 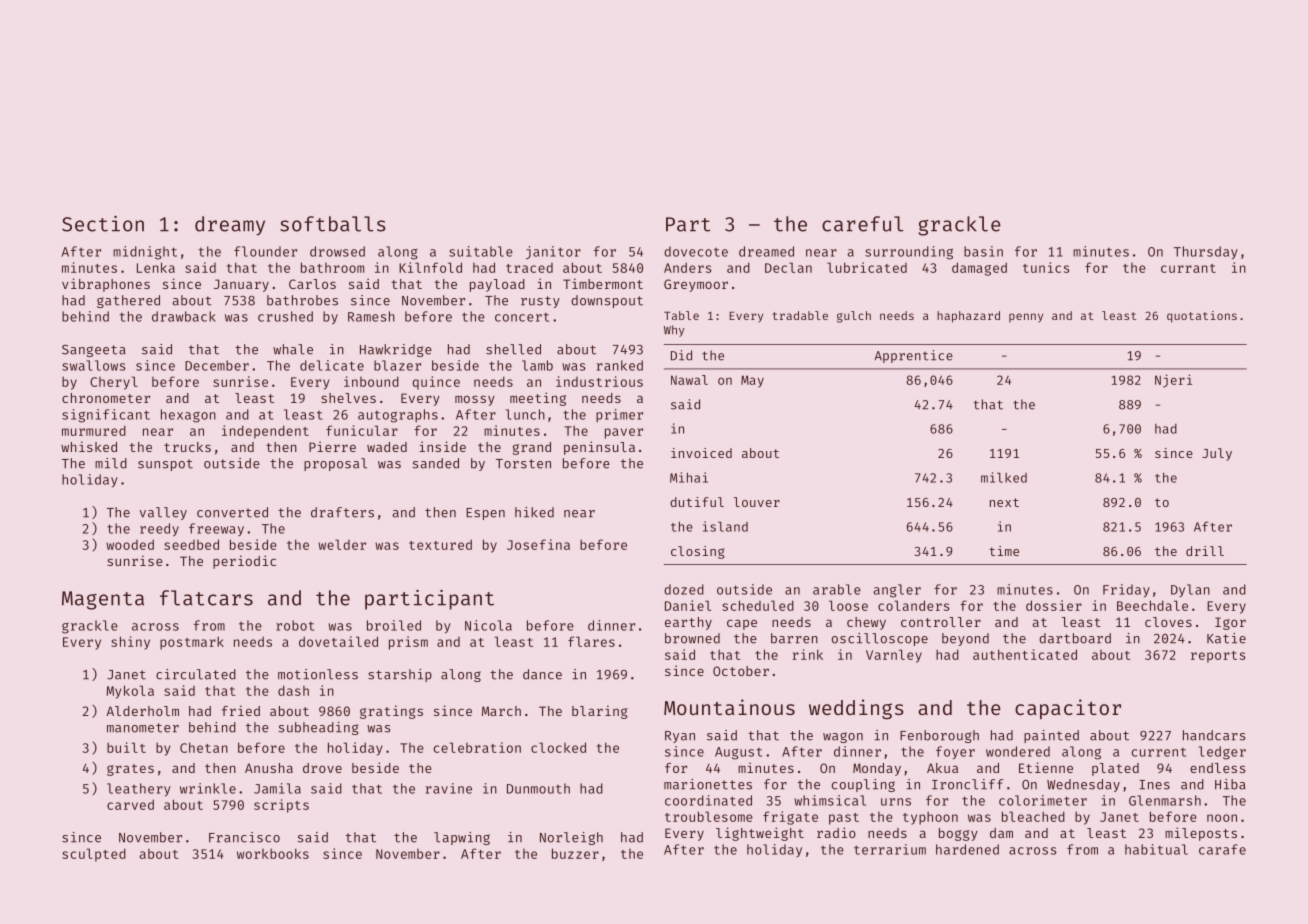 I want to click on tradable, so click(x=800, y=315).
